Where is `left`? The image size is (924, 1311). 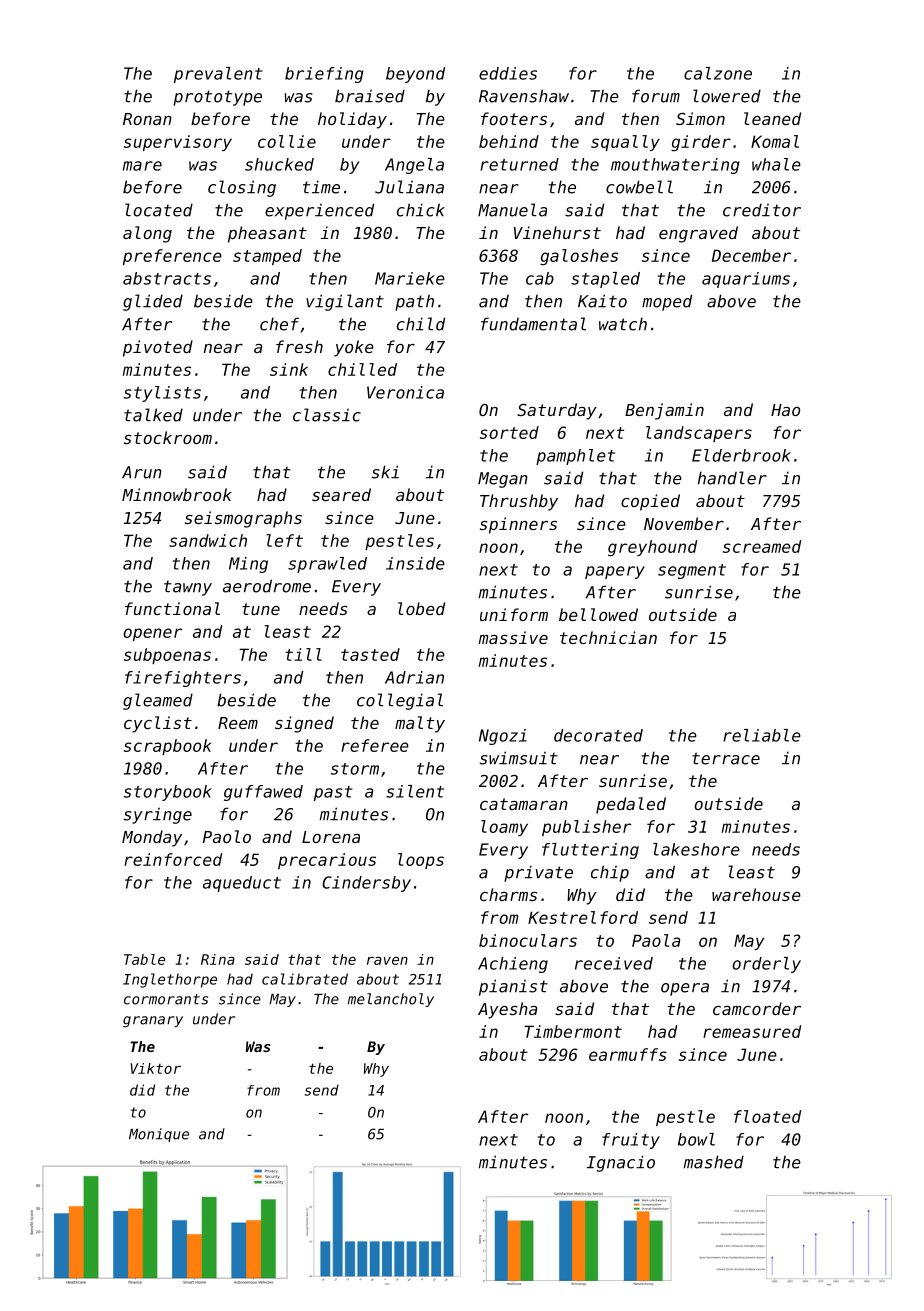
left is located at coordinates (284, 540).
